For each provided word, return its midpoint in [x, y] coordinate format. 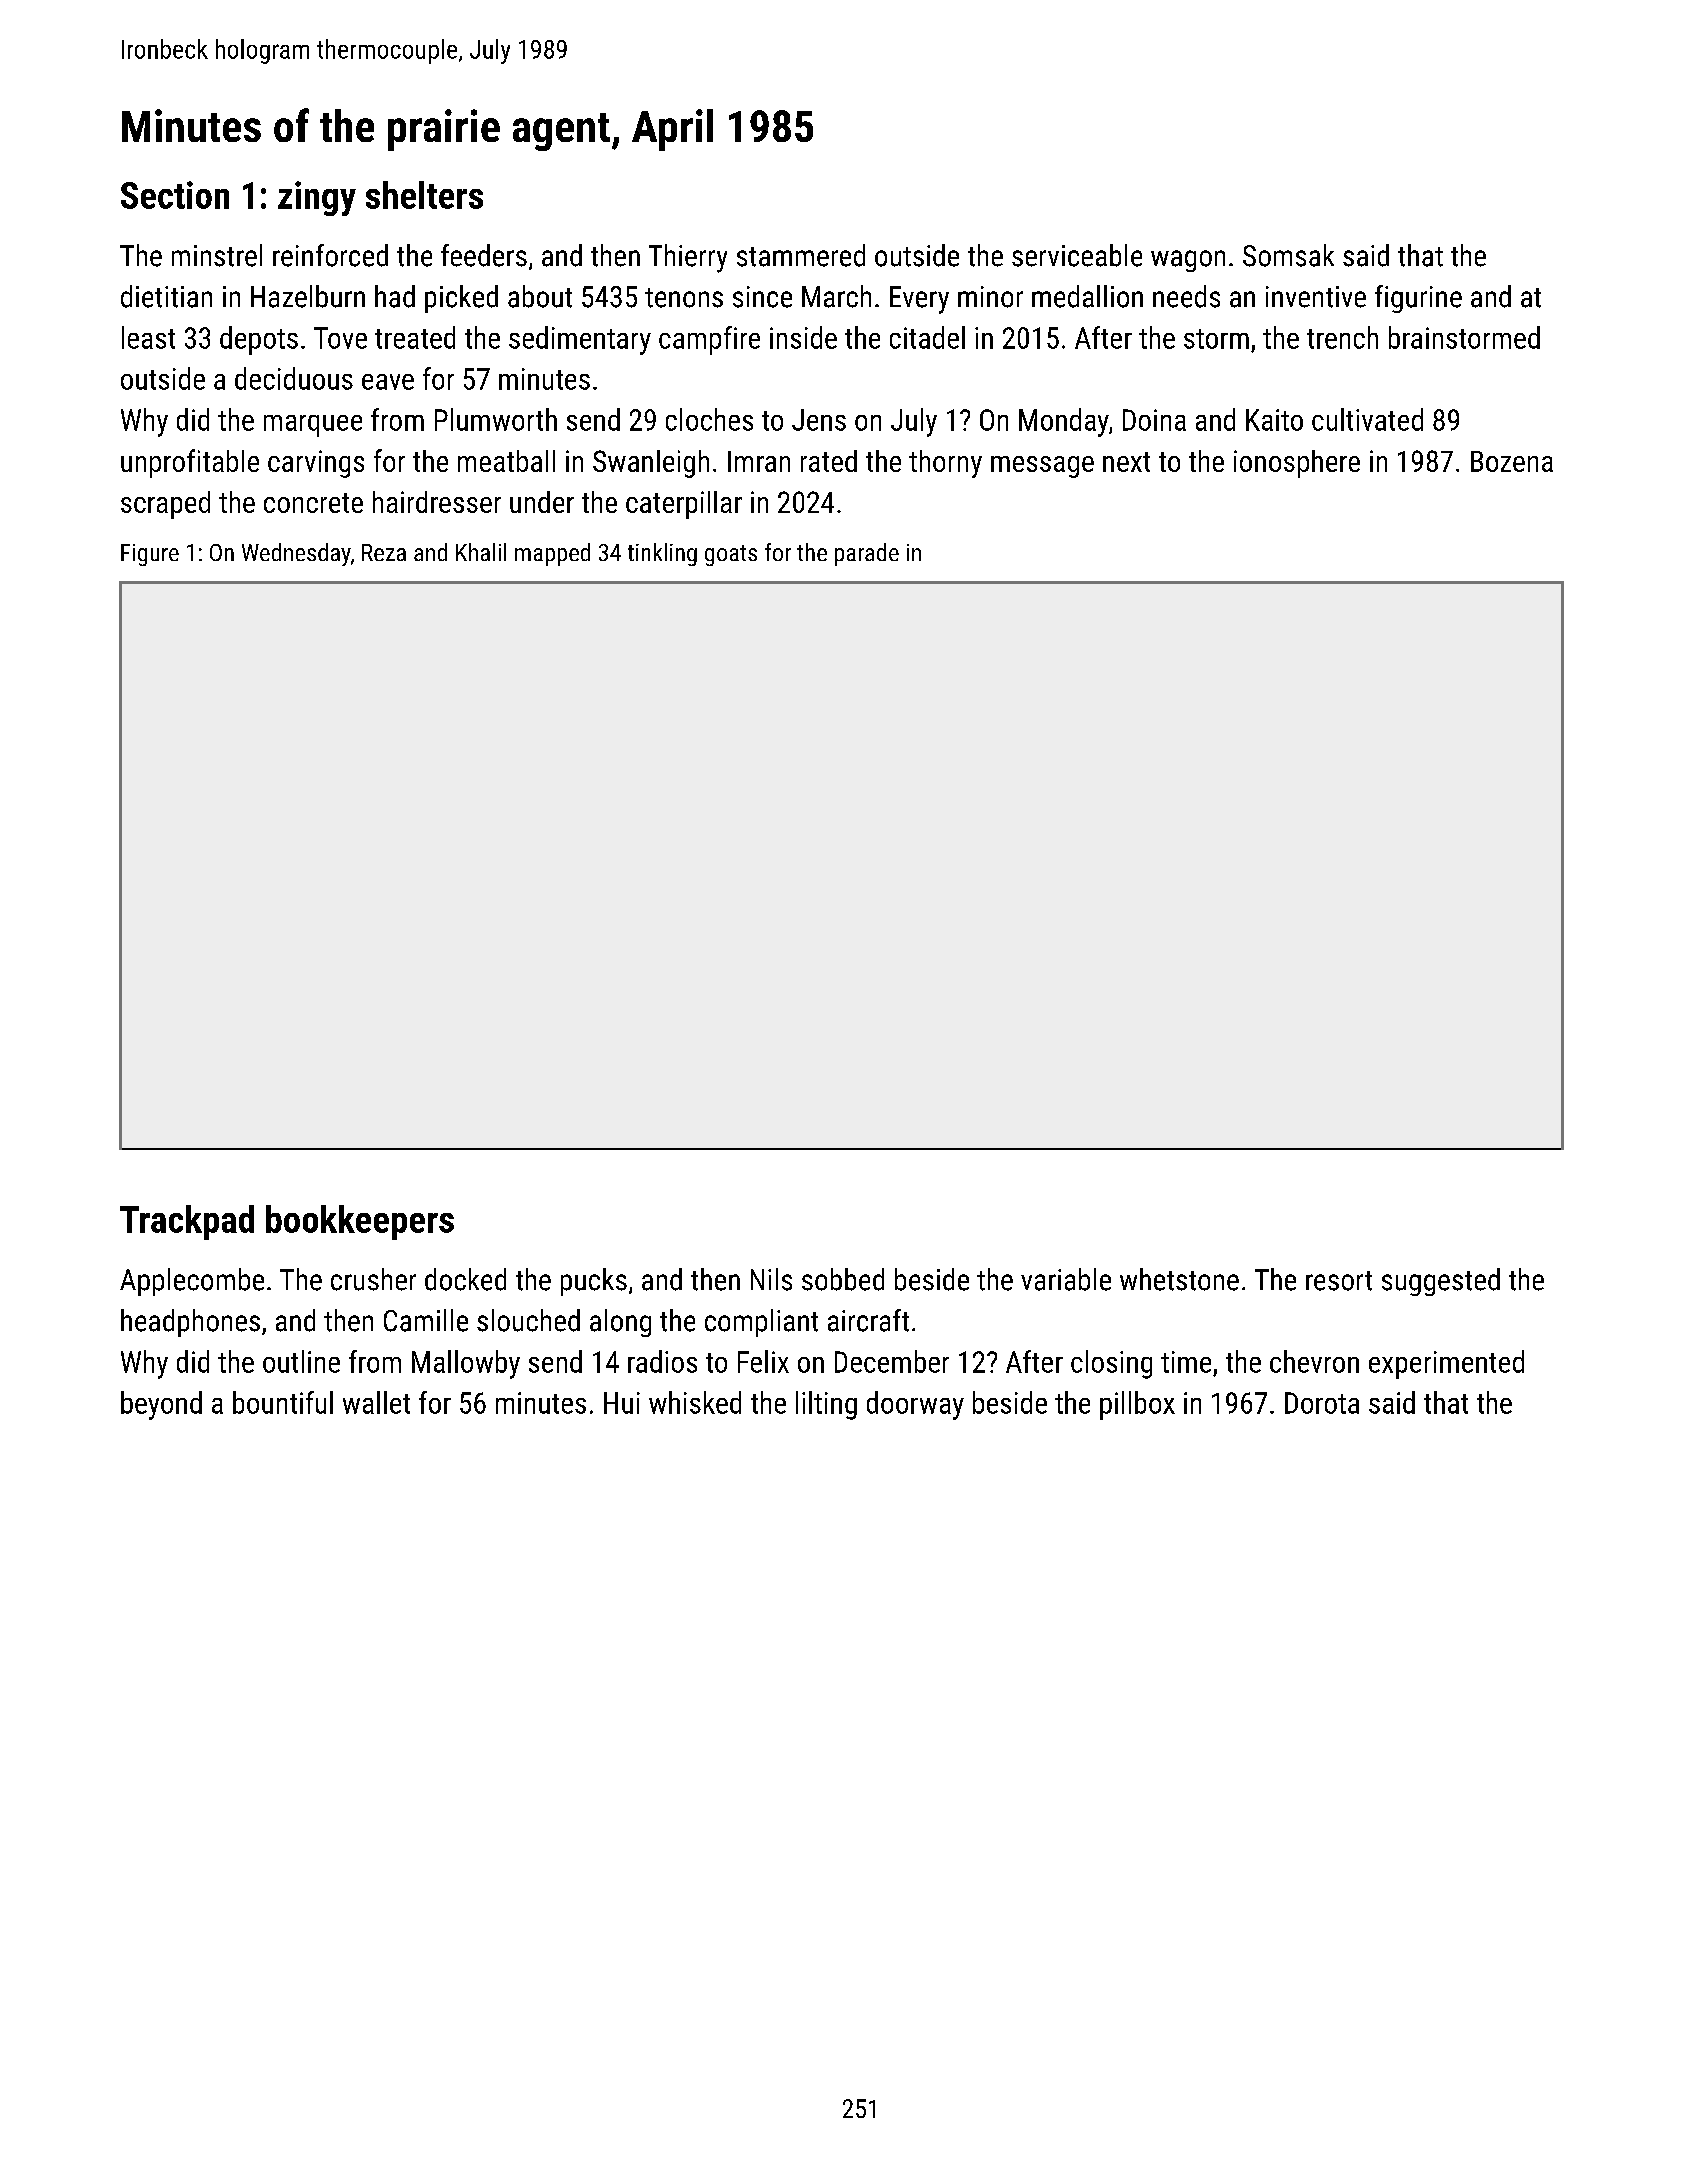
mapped [552, 554]
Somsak [1288, 255]
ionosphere [1297, 464]
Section [175, 195]
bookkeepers [360, 1222]
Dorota [1322, 1403]
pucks [594, 1282]
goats [731, 555]
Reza [384, 552]
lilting [826, 1405]
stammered [801, 255]
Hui [622, 1403]
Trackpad [187, 1222]
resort [1339, 1281]
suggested [1441, 1282]
